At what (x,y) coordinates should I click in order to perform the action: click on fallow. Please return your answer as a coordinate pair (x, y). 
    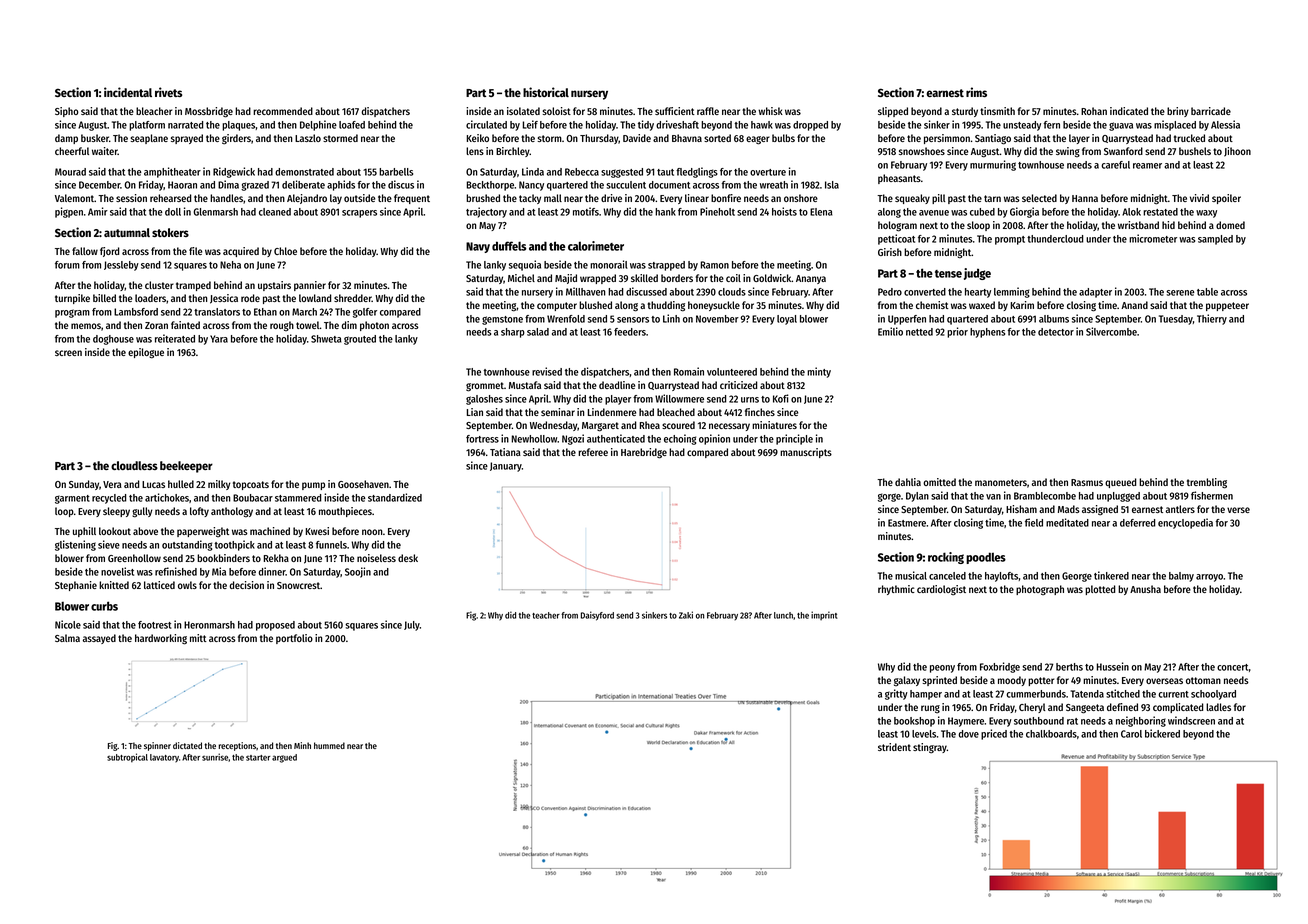
    Looking at the image, I should click on (85, 251).
